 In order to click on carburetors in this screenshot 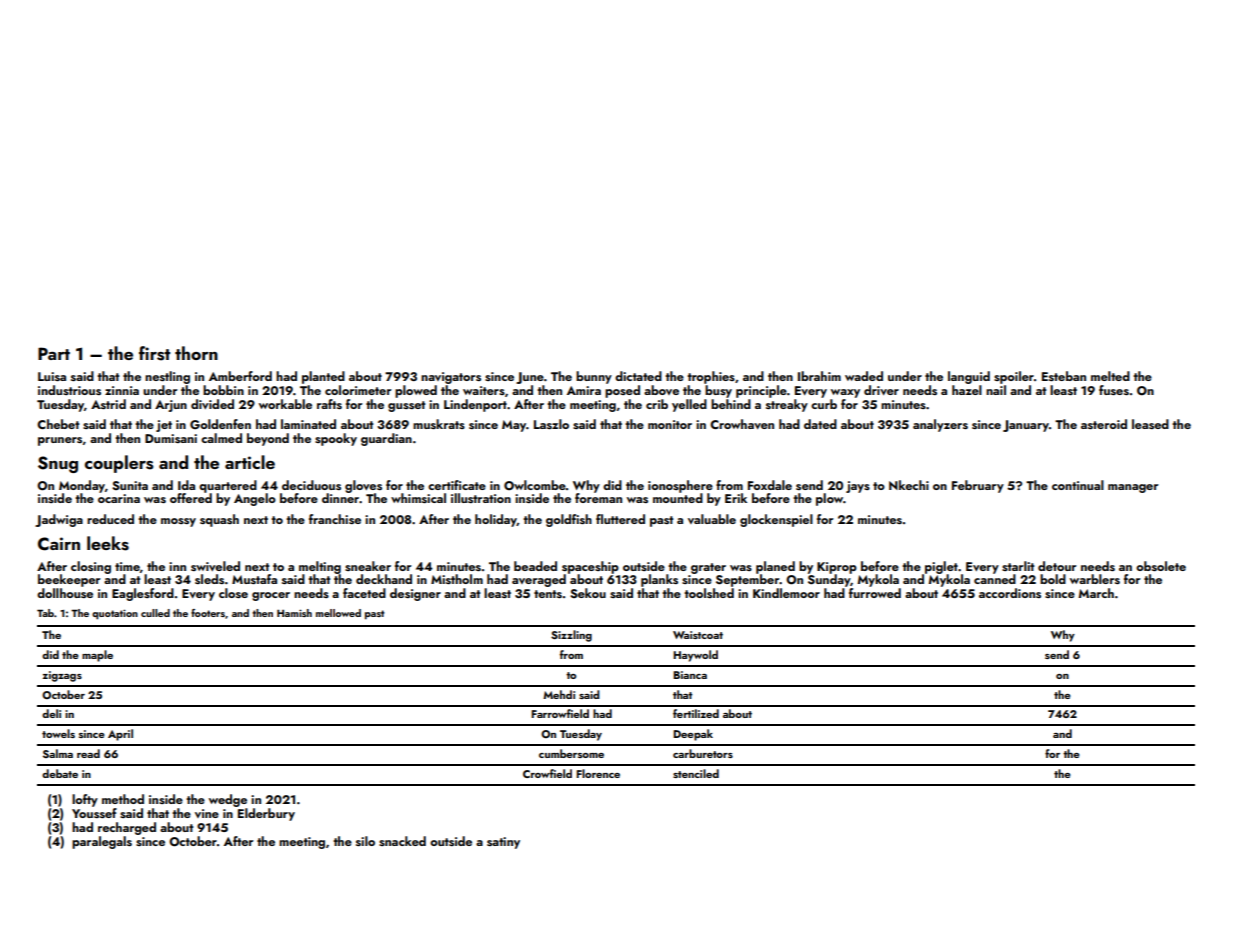, I will do `click(703, 753)`.
